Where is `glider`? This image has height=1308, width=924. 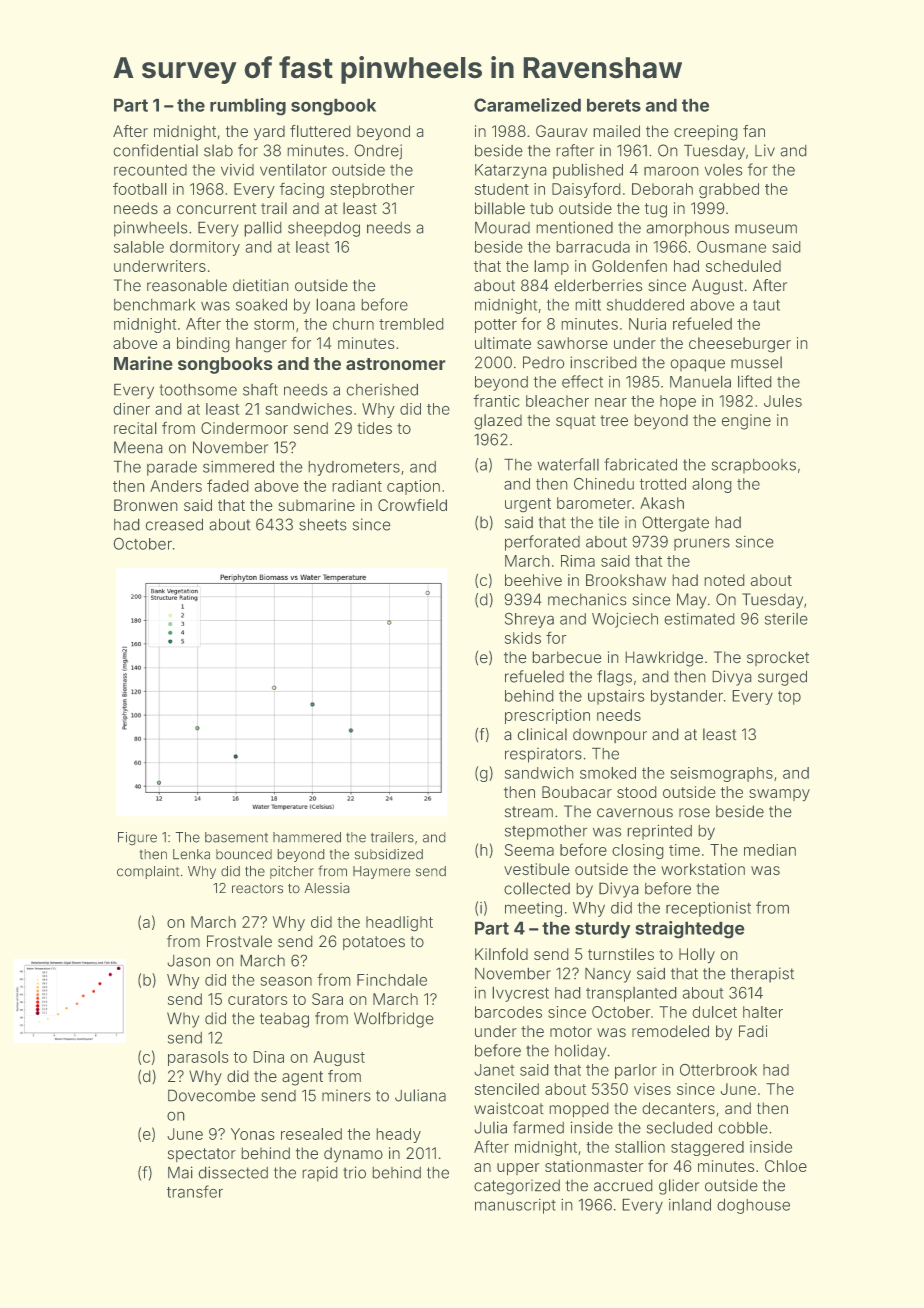 glider is located at coordinates (679, 1187).
